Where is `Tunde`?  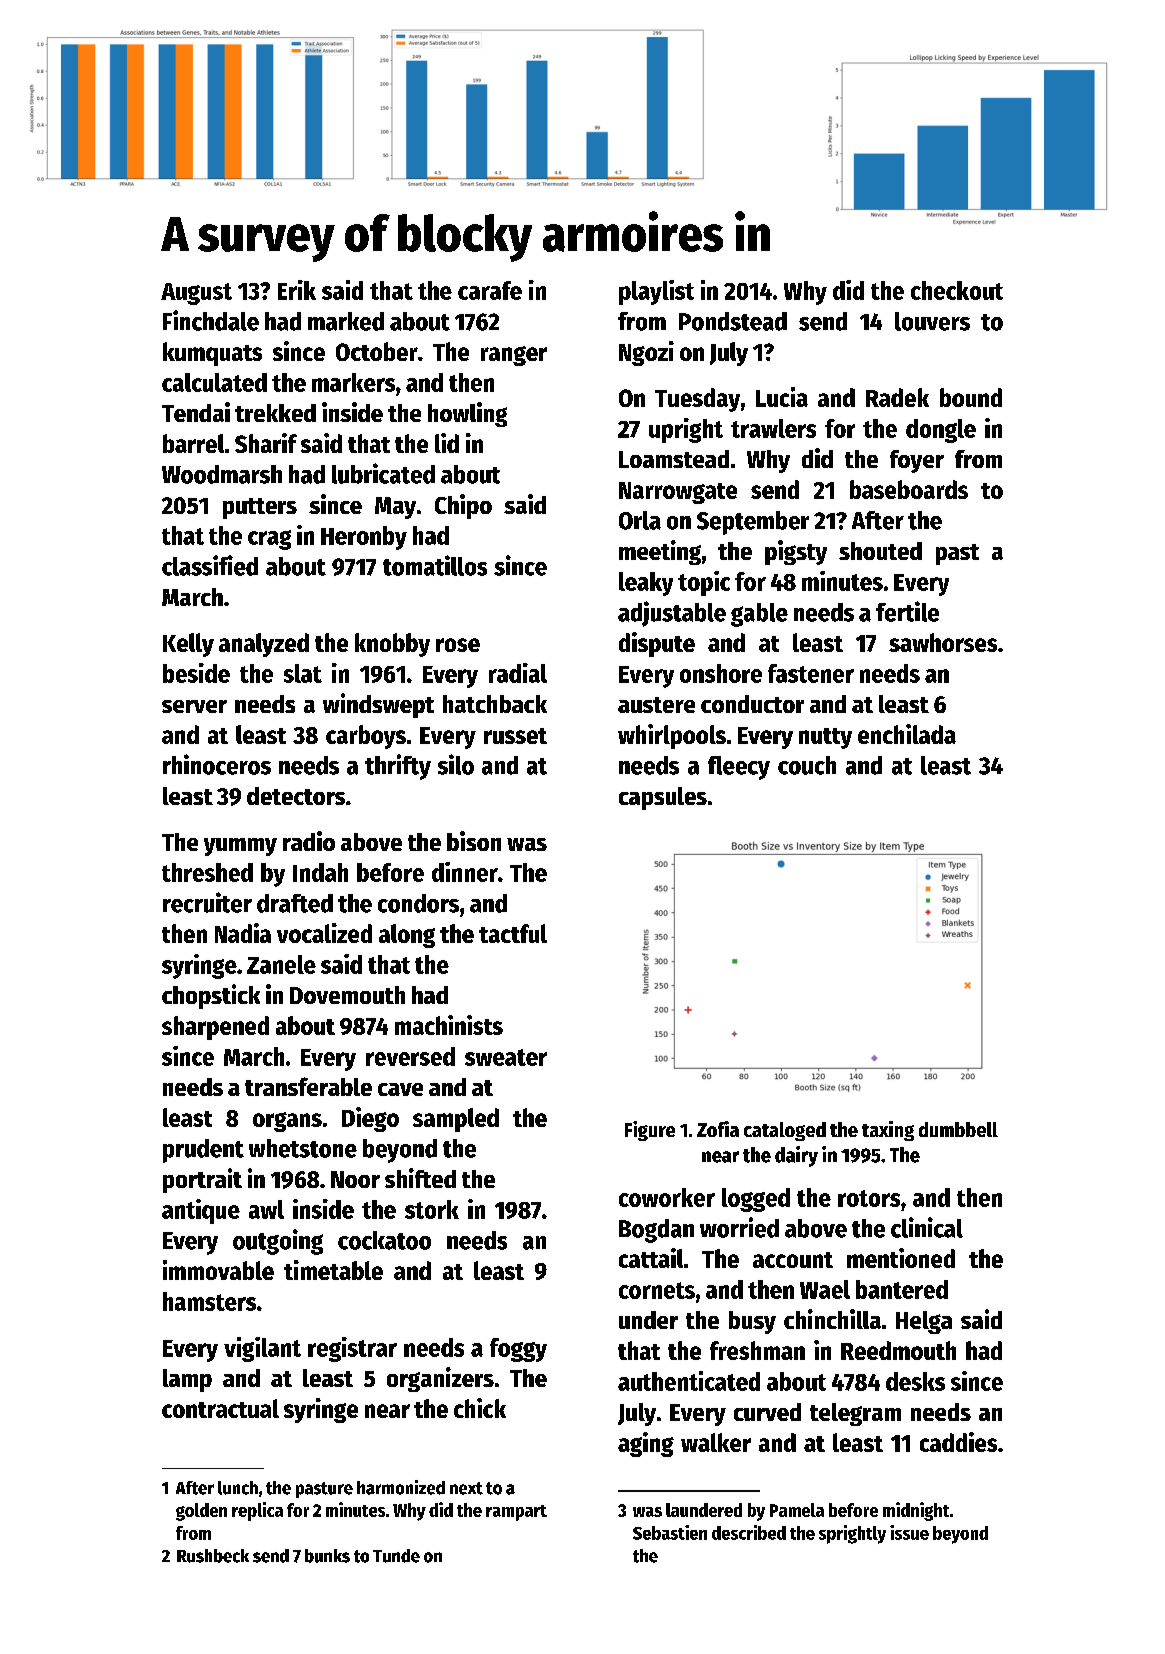 Tunde is located at coordinates (396, 1556).
